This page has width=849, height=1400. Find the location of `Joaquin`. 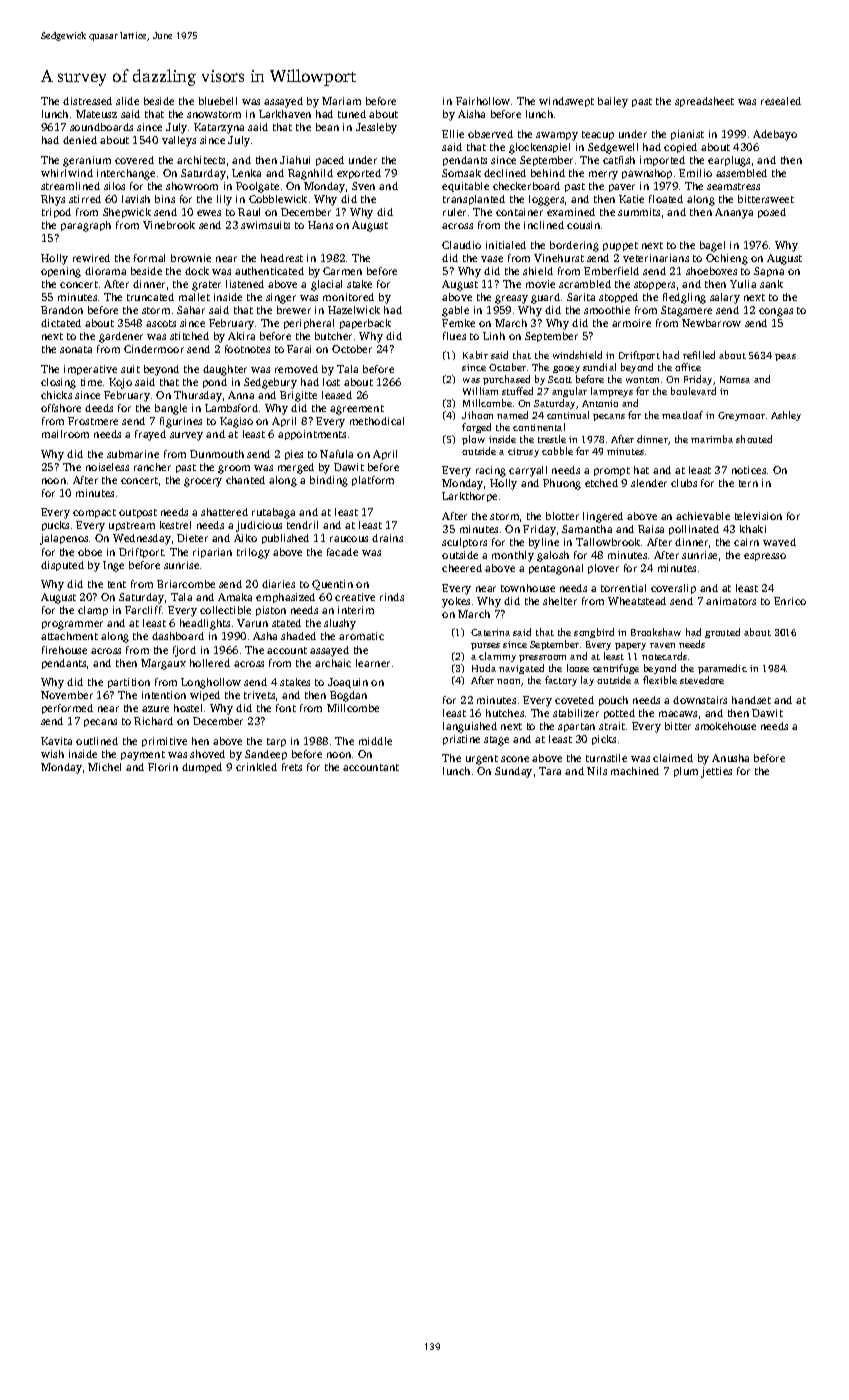

Joaquin is located at coordinates (348, 683).
